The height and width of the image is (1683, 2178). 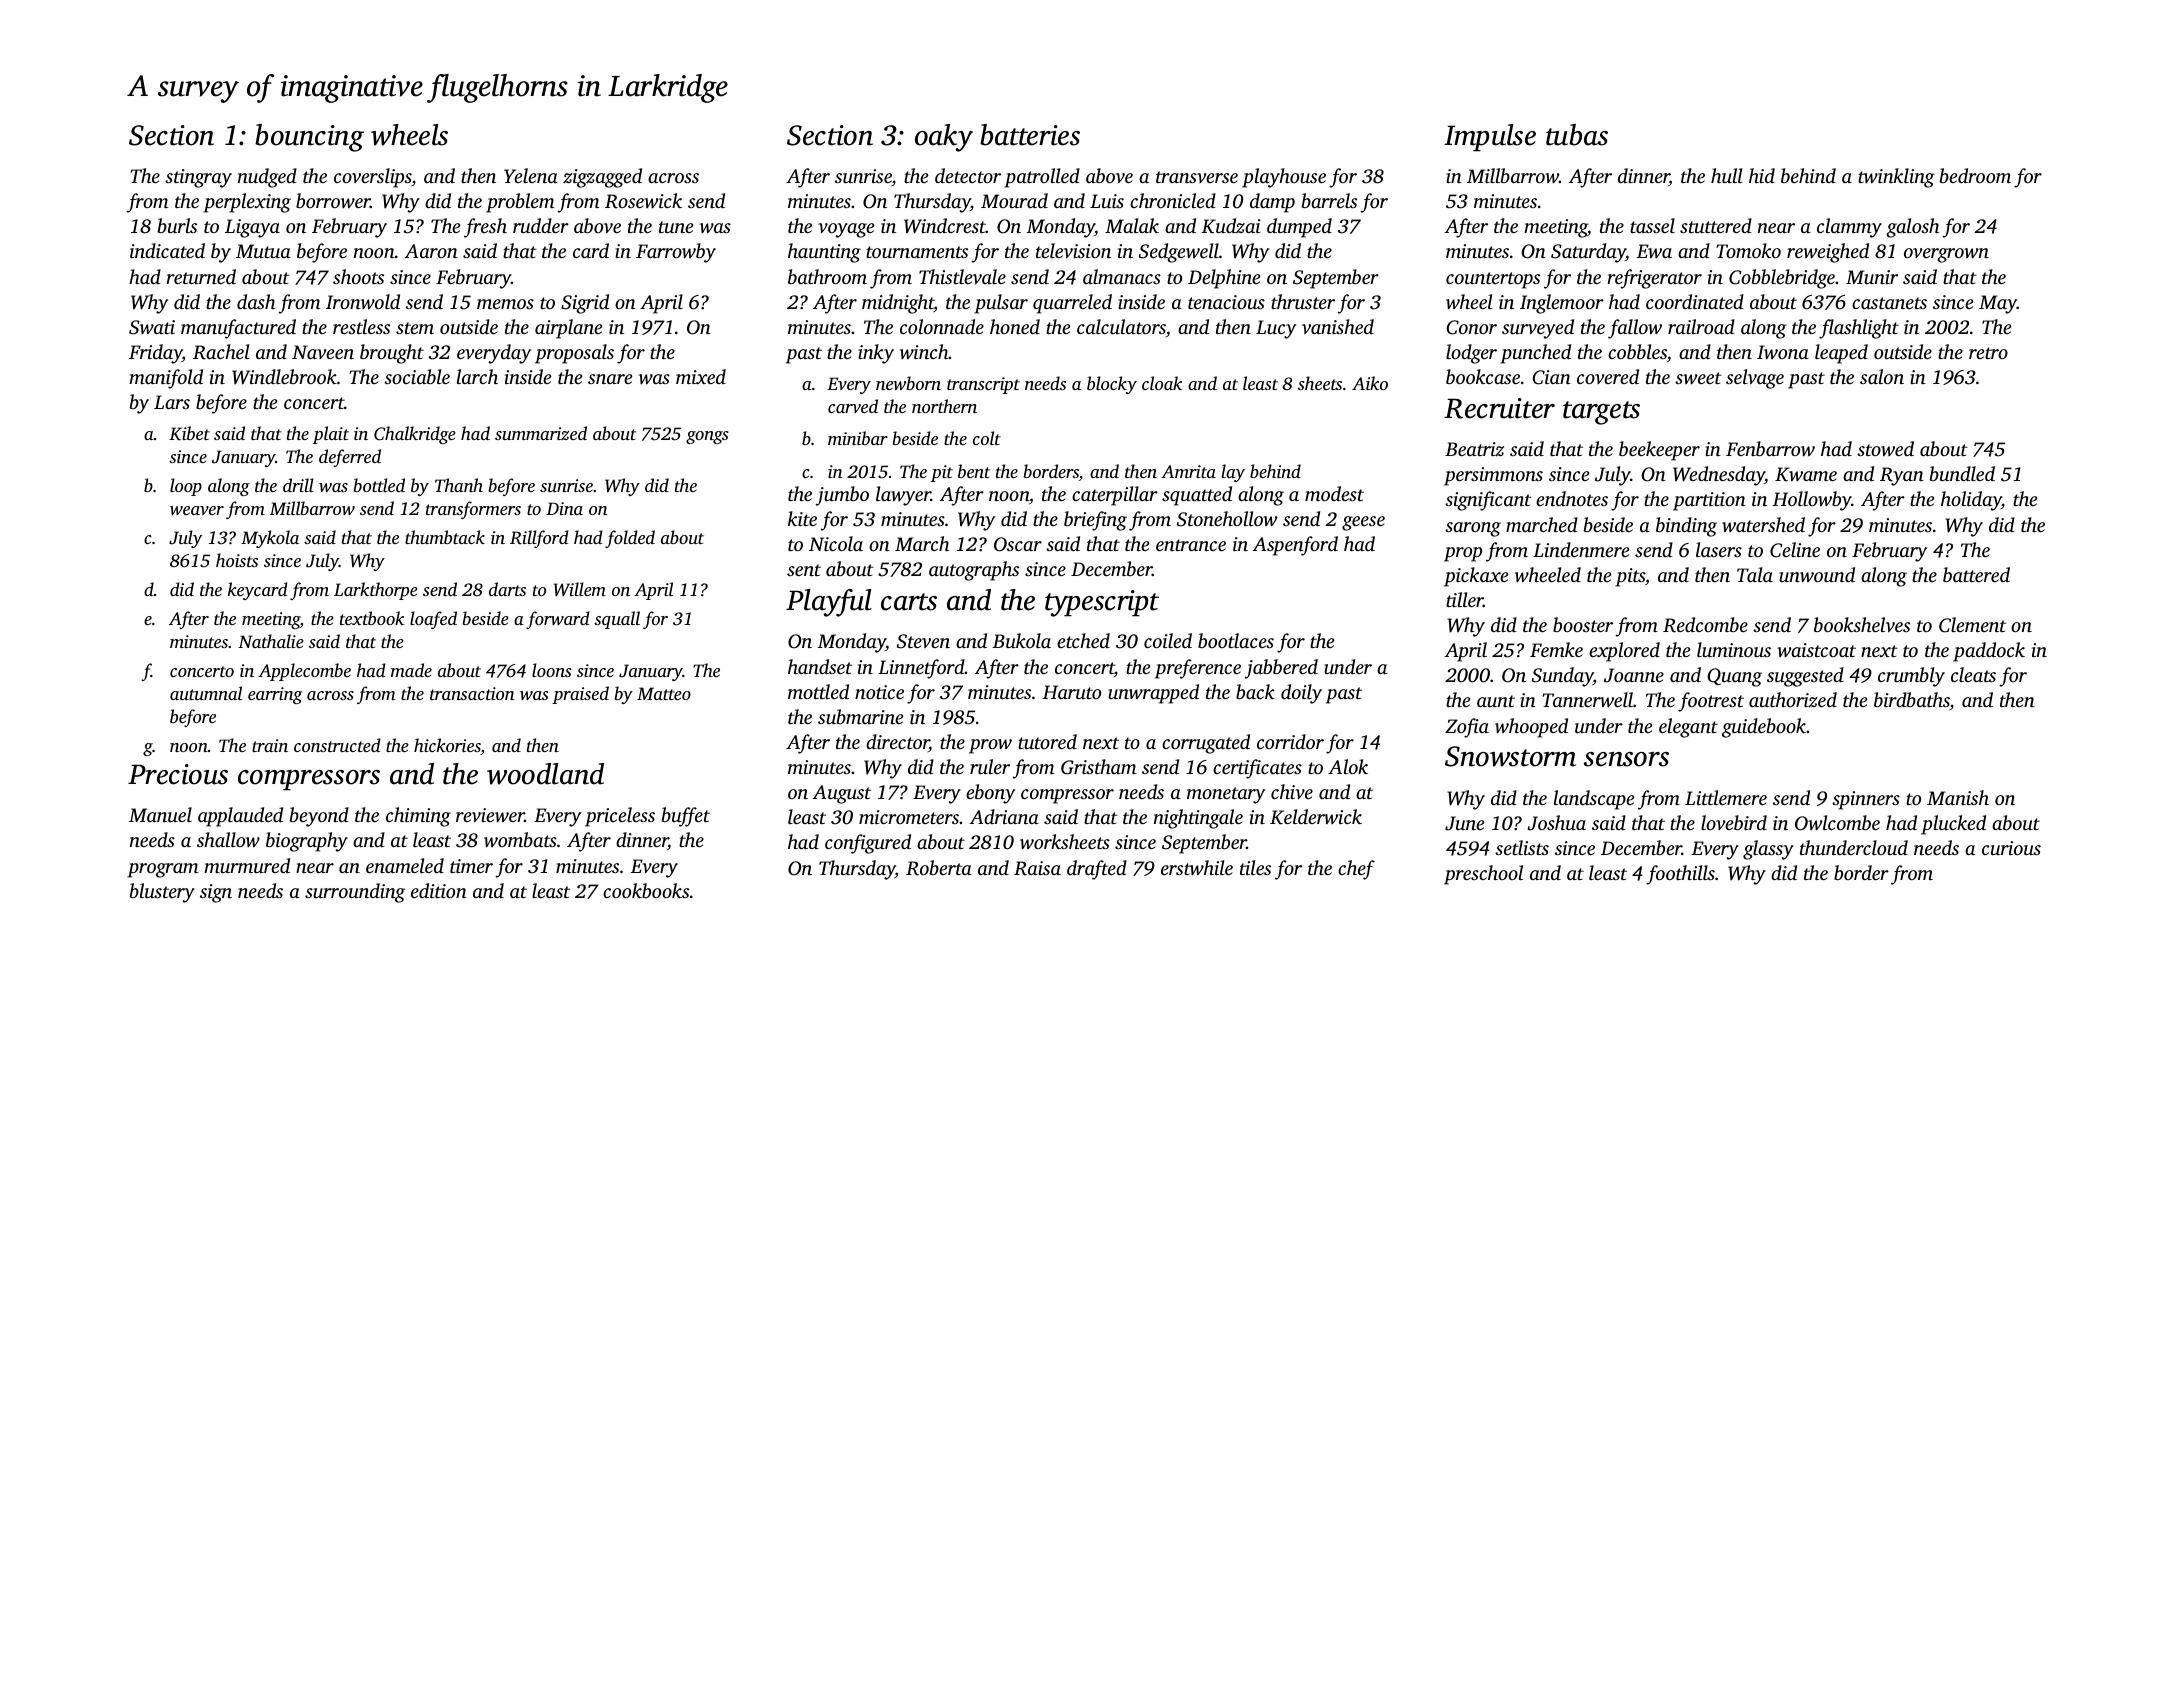 I want to click on glassy, so click(x=1768, y=850).
